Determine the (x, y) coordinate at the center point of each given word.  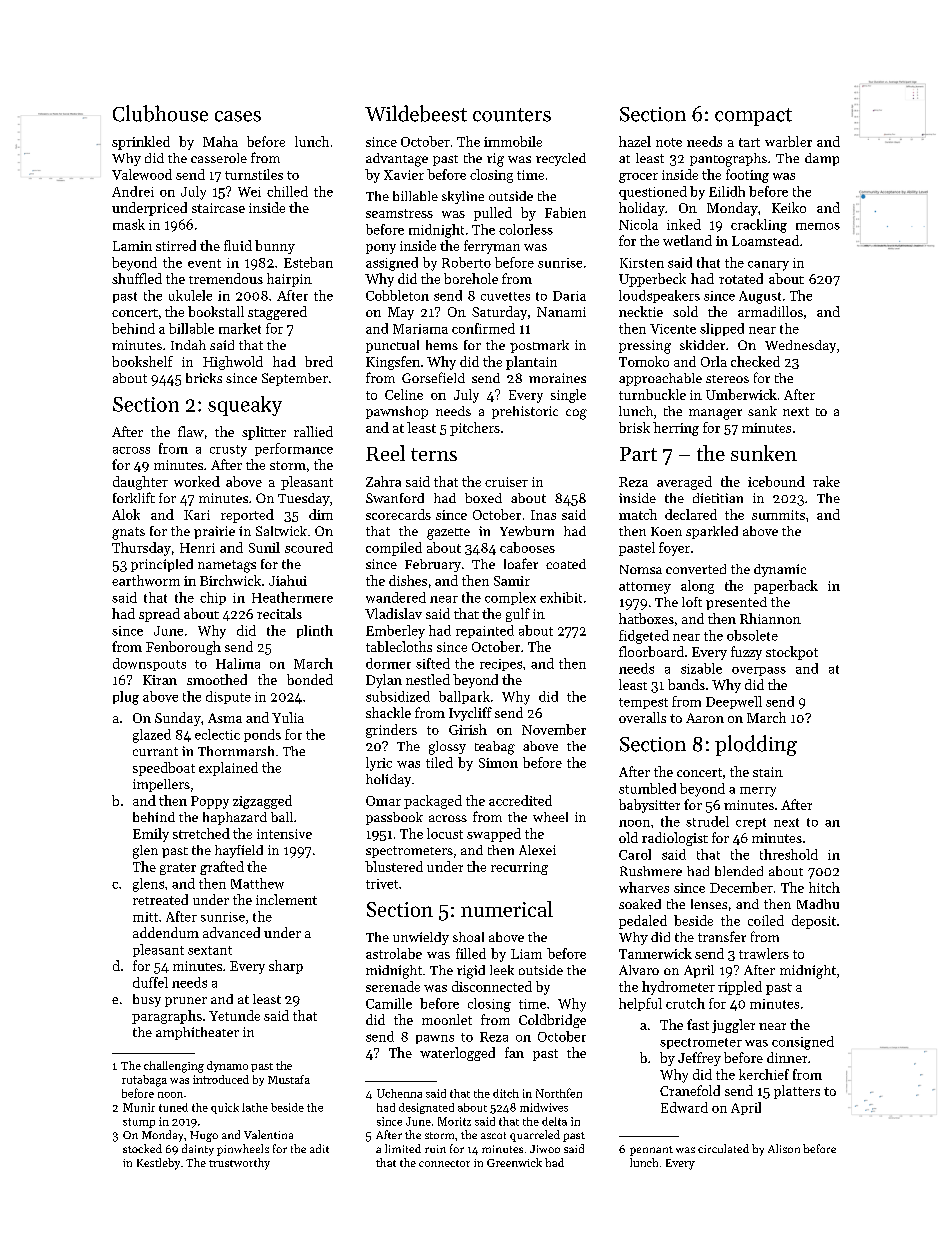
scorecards (398, 514)
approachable (660, 379)
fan (514, 1052)
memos (818, 226)
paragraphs (167, 1017)
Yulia (288, 717)
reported (247, 516)
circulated (723, 1148)
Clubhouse (160, 113)
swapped (494, 835)
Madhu (818, 904)
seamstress (399, 213)
